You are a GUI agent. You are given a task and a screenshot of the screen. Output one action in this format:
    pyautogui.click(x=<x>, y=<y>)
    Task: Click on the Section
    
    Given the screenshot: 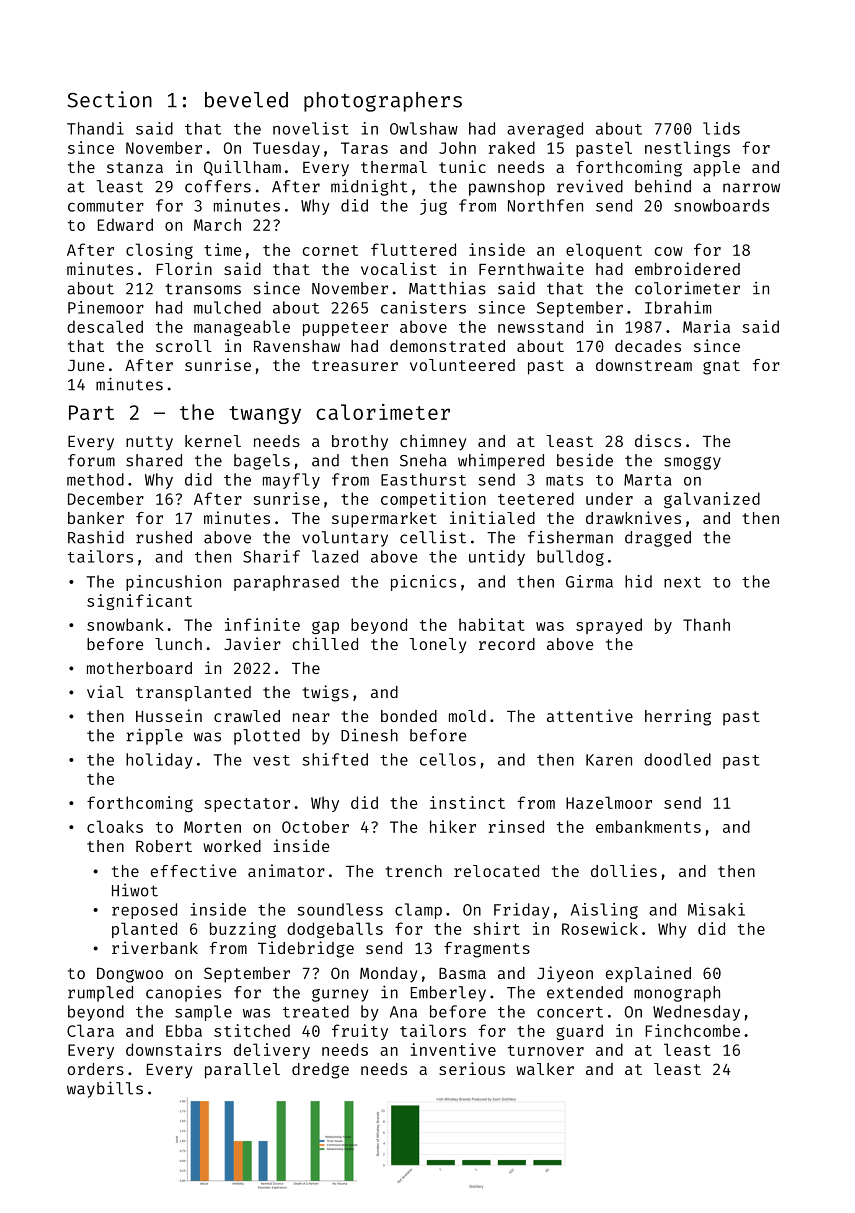 What is the action you would take?
    pyautogui.click(x=109, y=99)
